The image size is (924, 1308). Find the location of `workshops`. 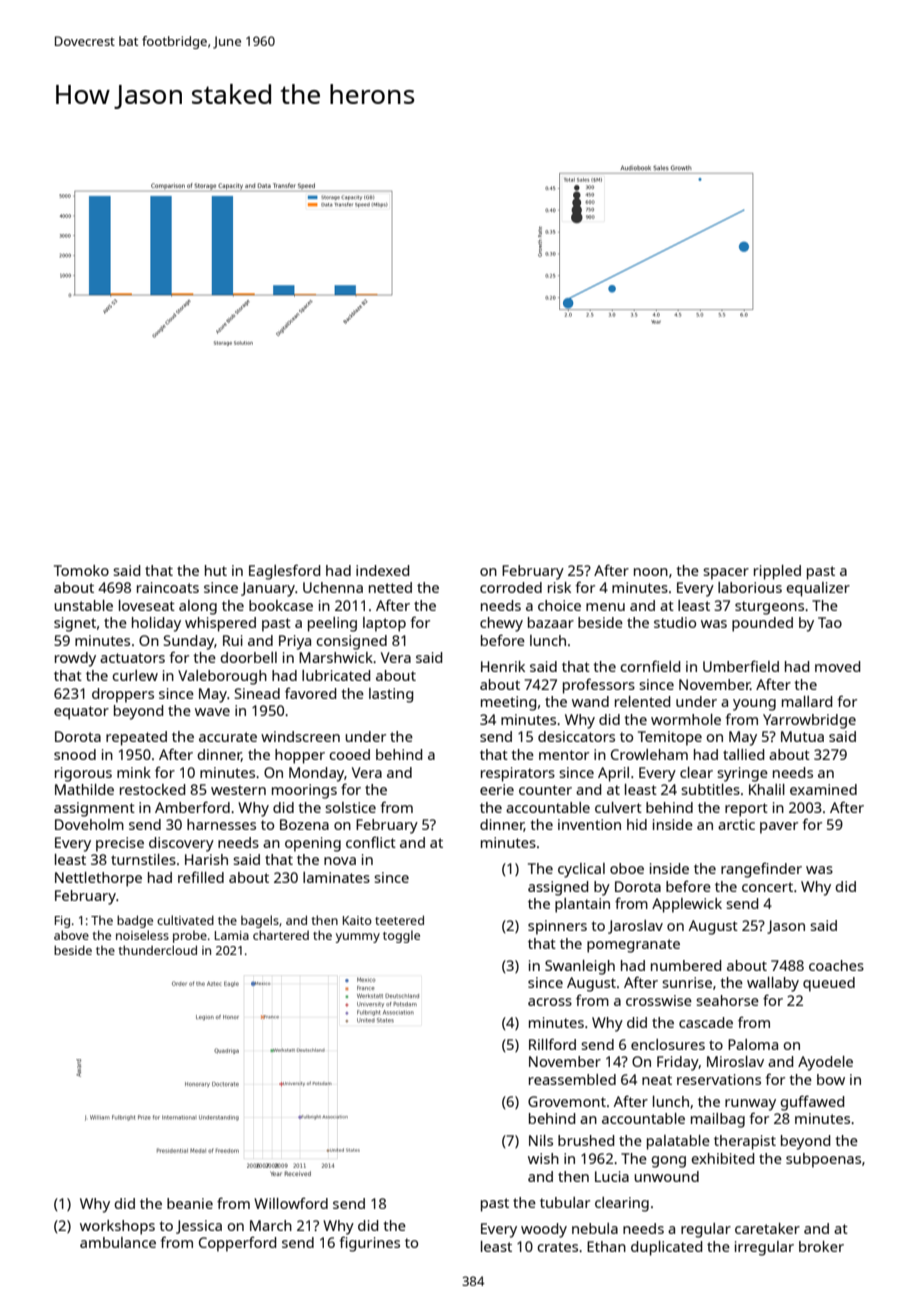

workshops is located at coordinates (117, 1227).
